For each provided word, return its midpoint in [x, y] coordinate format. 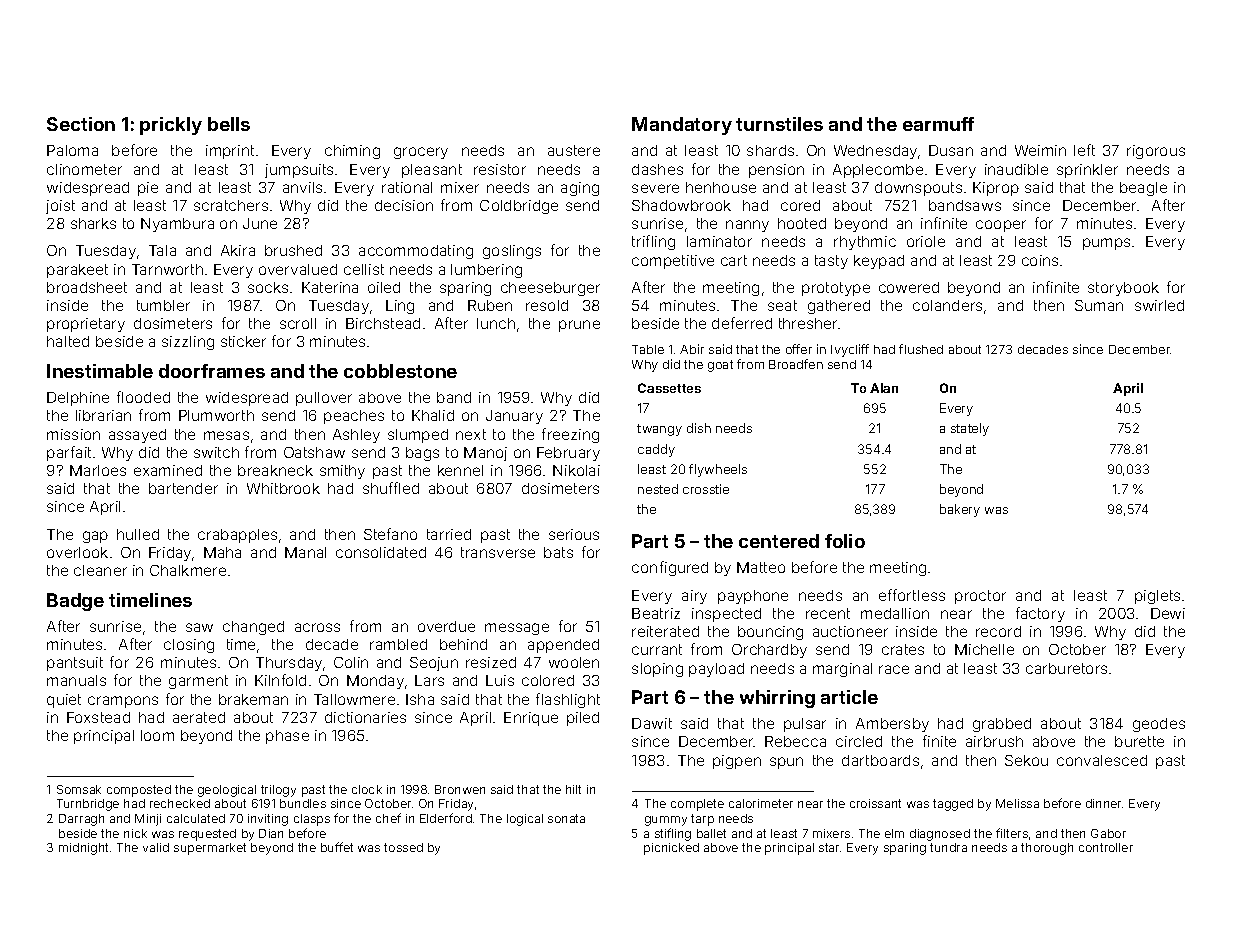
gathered [839, 307]
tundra [948, 847]
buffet [337, 847]
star [829, 847]
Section [81, 124]
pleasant [432, 171]
